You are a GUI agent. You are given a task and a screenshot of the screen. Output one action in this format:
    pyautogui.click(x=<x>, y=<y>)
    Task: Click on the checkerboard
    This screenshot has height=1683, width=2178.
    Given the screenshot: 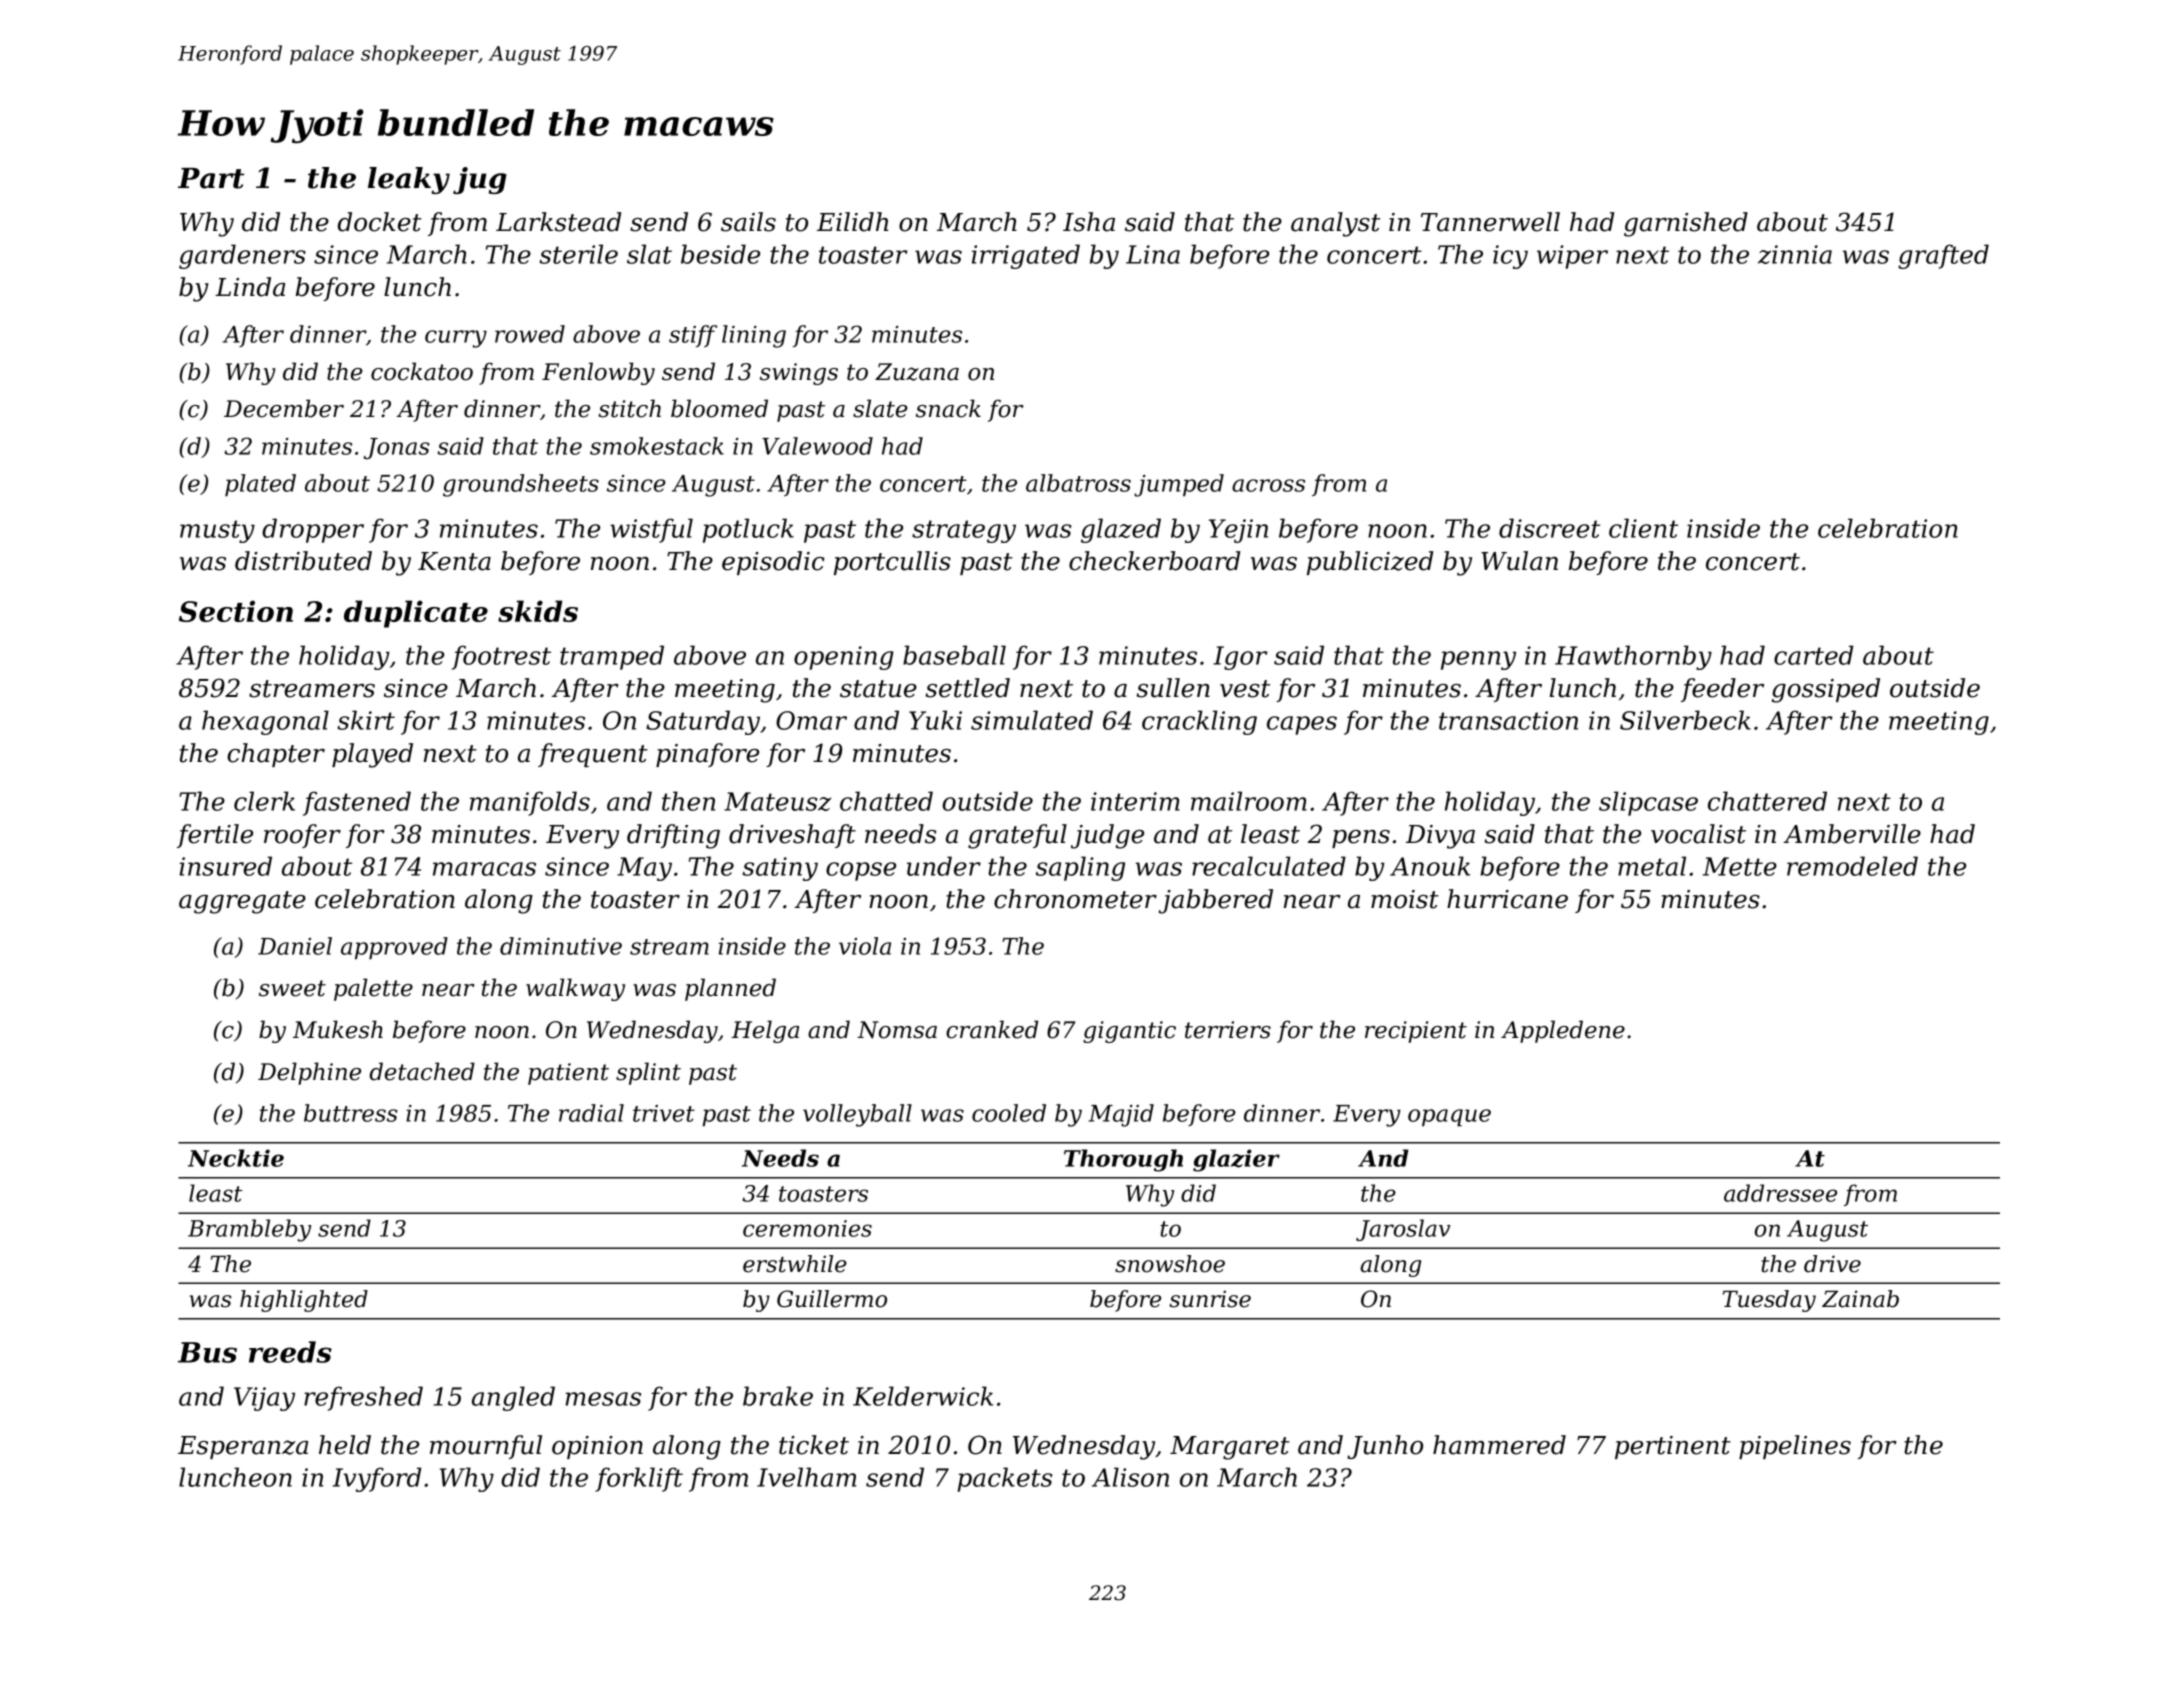 What is the action you would take?
    pyautogui.click(x=1154, y=561)
